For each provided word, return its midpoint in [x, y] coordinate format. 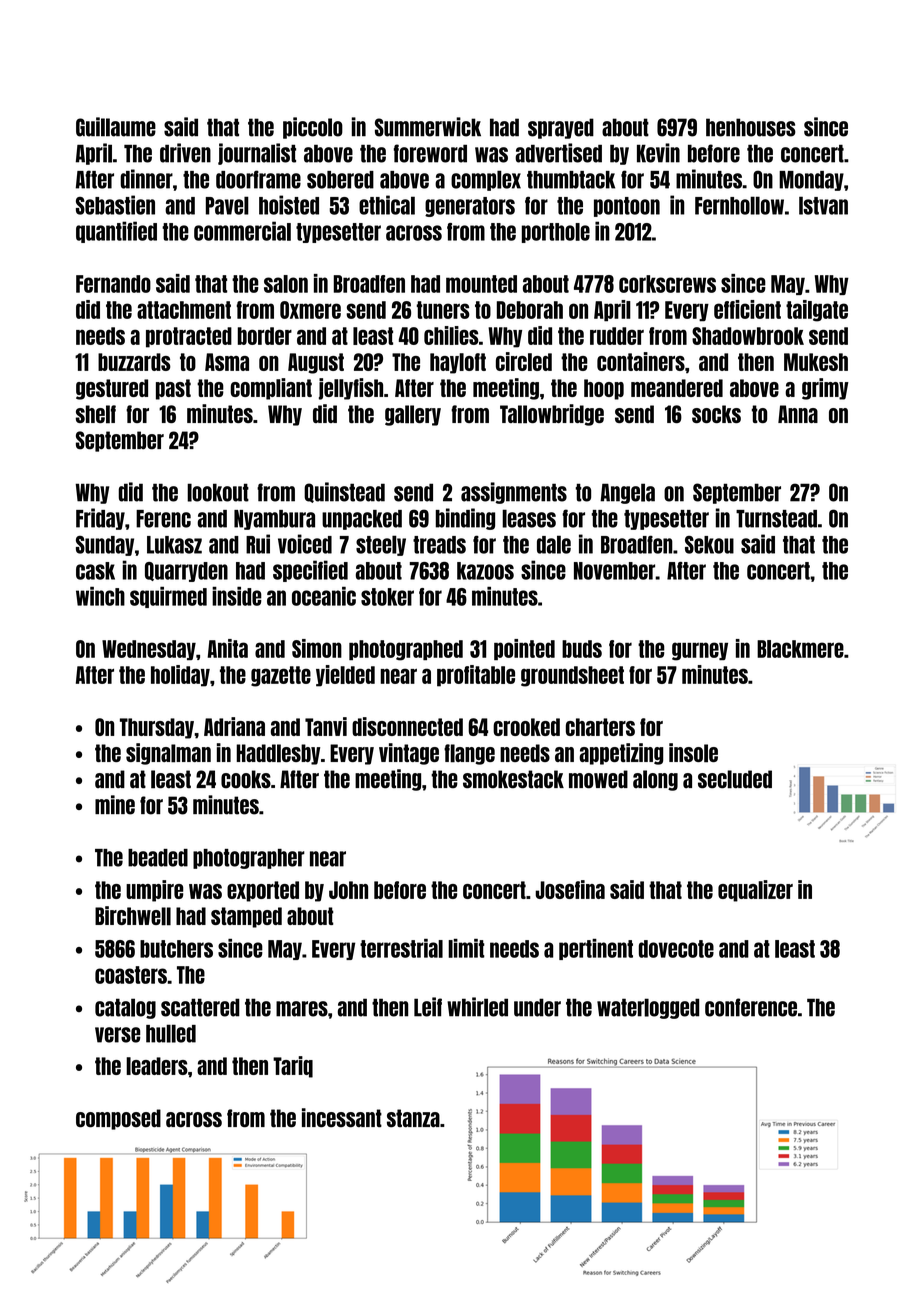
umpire [154, 891]
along [655, 780]
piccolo [313, 128]
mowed [598, 779]
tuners [443, 310]
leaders [157, 1066]
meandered [677, 388]
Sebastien [115, 205]
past [173, 389]
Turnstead [776, 519]
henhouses [751, 127]
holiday [180, 676]
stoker [387, 597]
